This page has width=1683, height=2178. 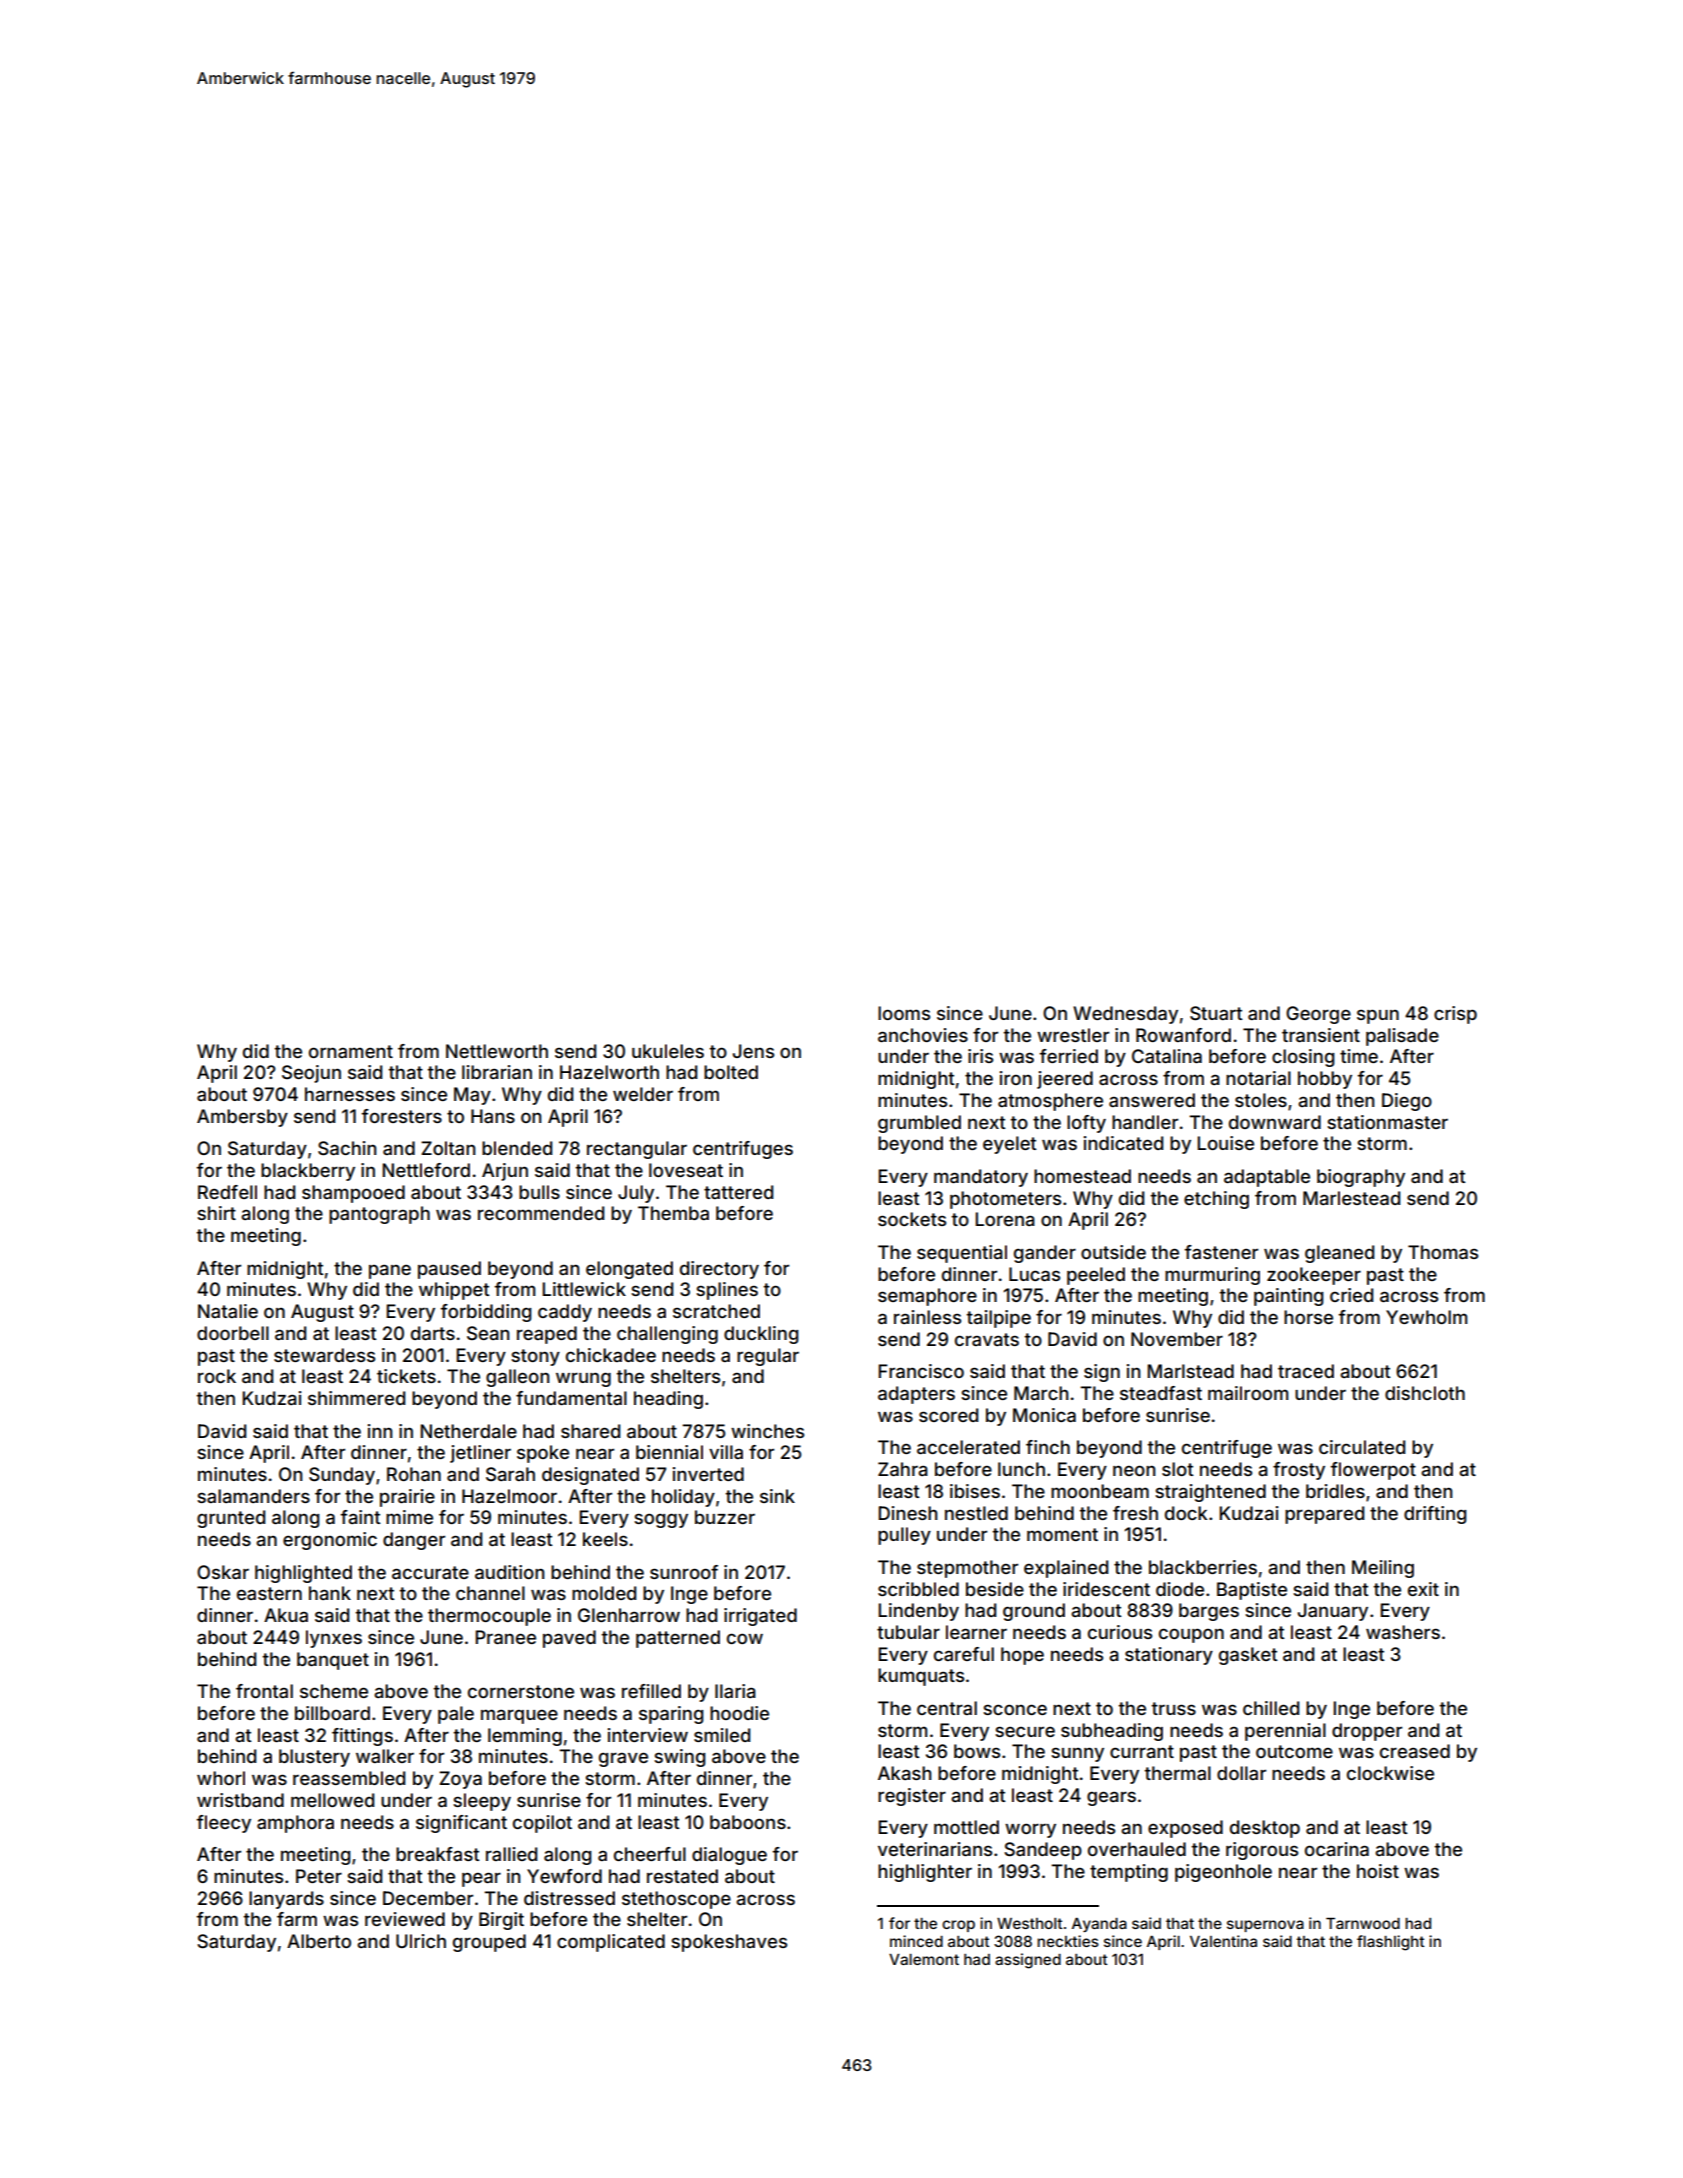 I want to click on steadfast, so click(x=1161, y=1393).
